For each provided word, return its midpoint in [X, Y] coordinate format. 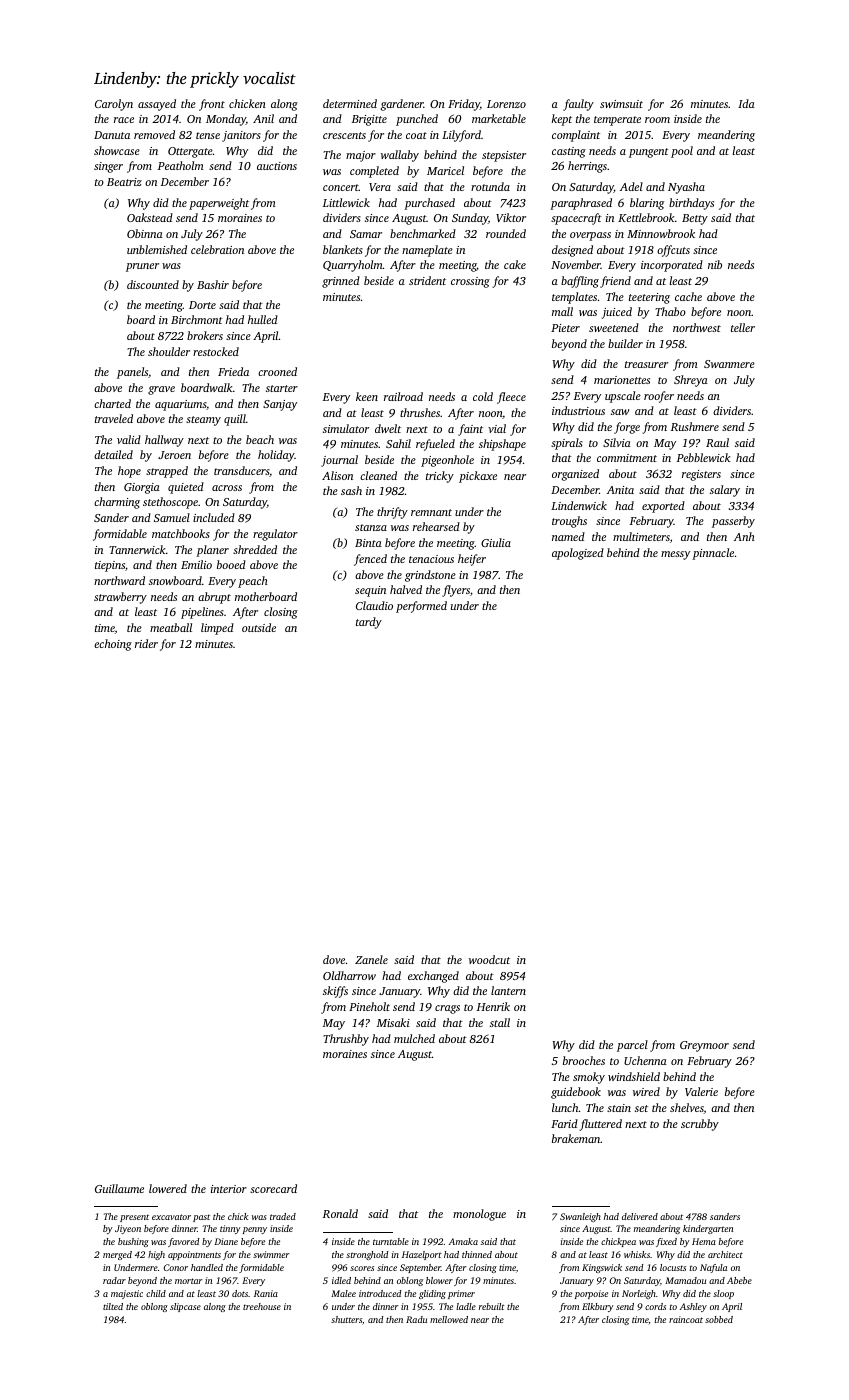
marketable [499, 118]
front [212, 105]
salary [725, 491]
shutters [346, 1319]
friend [615, 282]
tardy [369, 623]
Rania [266, 1293]
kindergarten [708, 1229]
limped [217, 629]
